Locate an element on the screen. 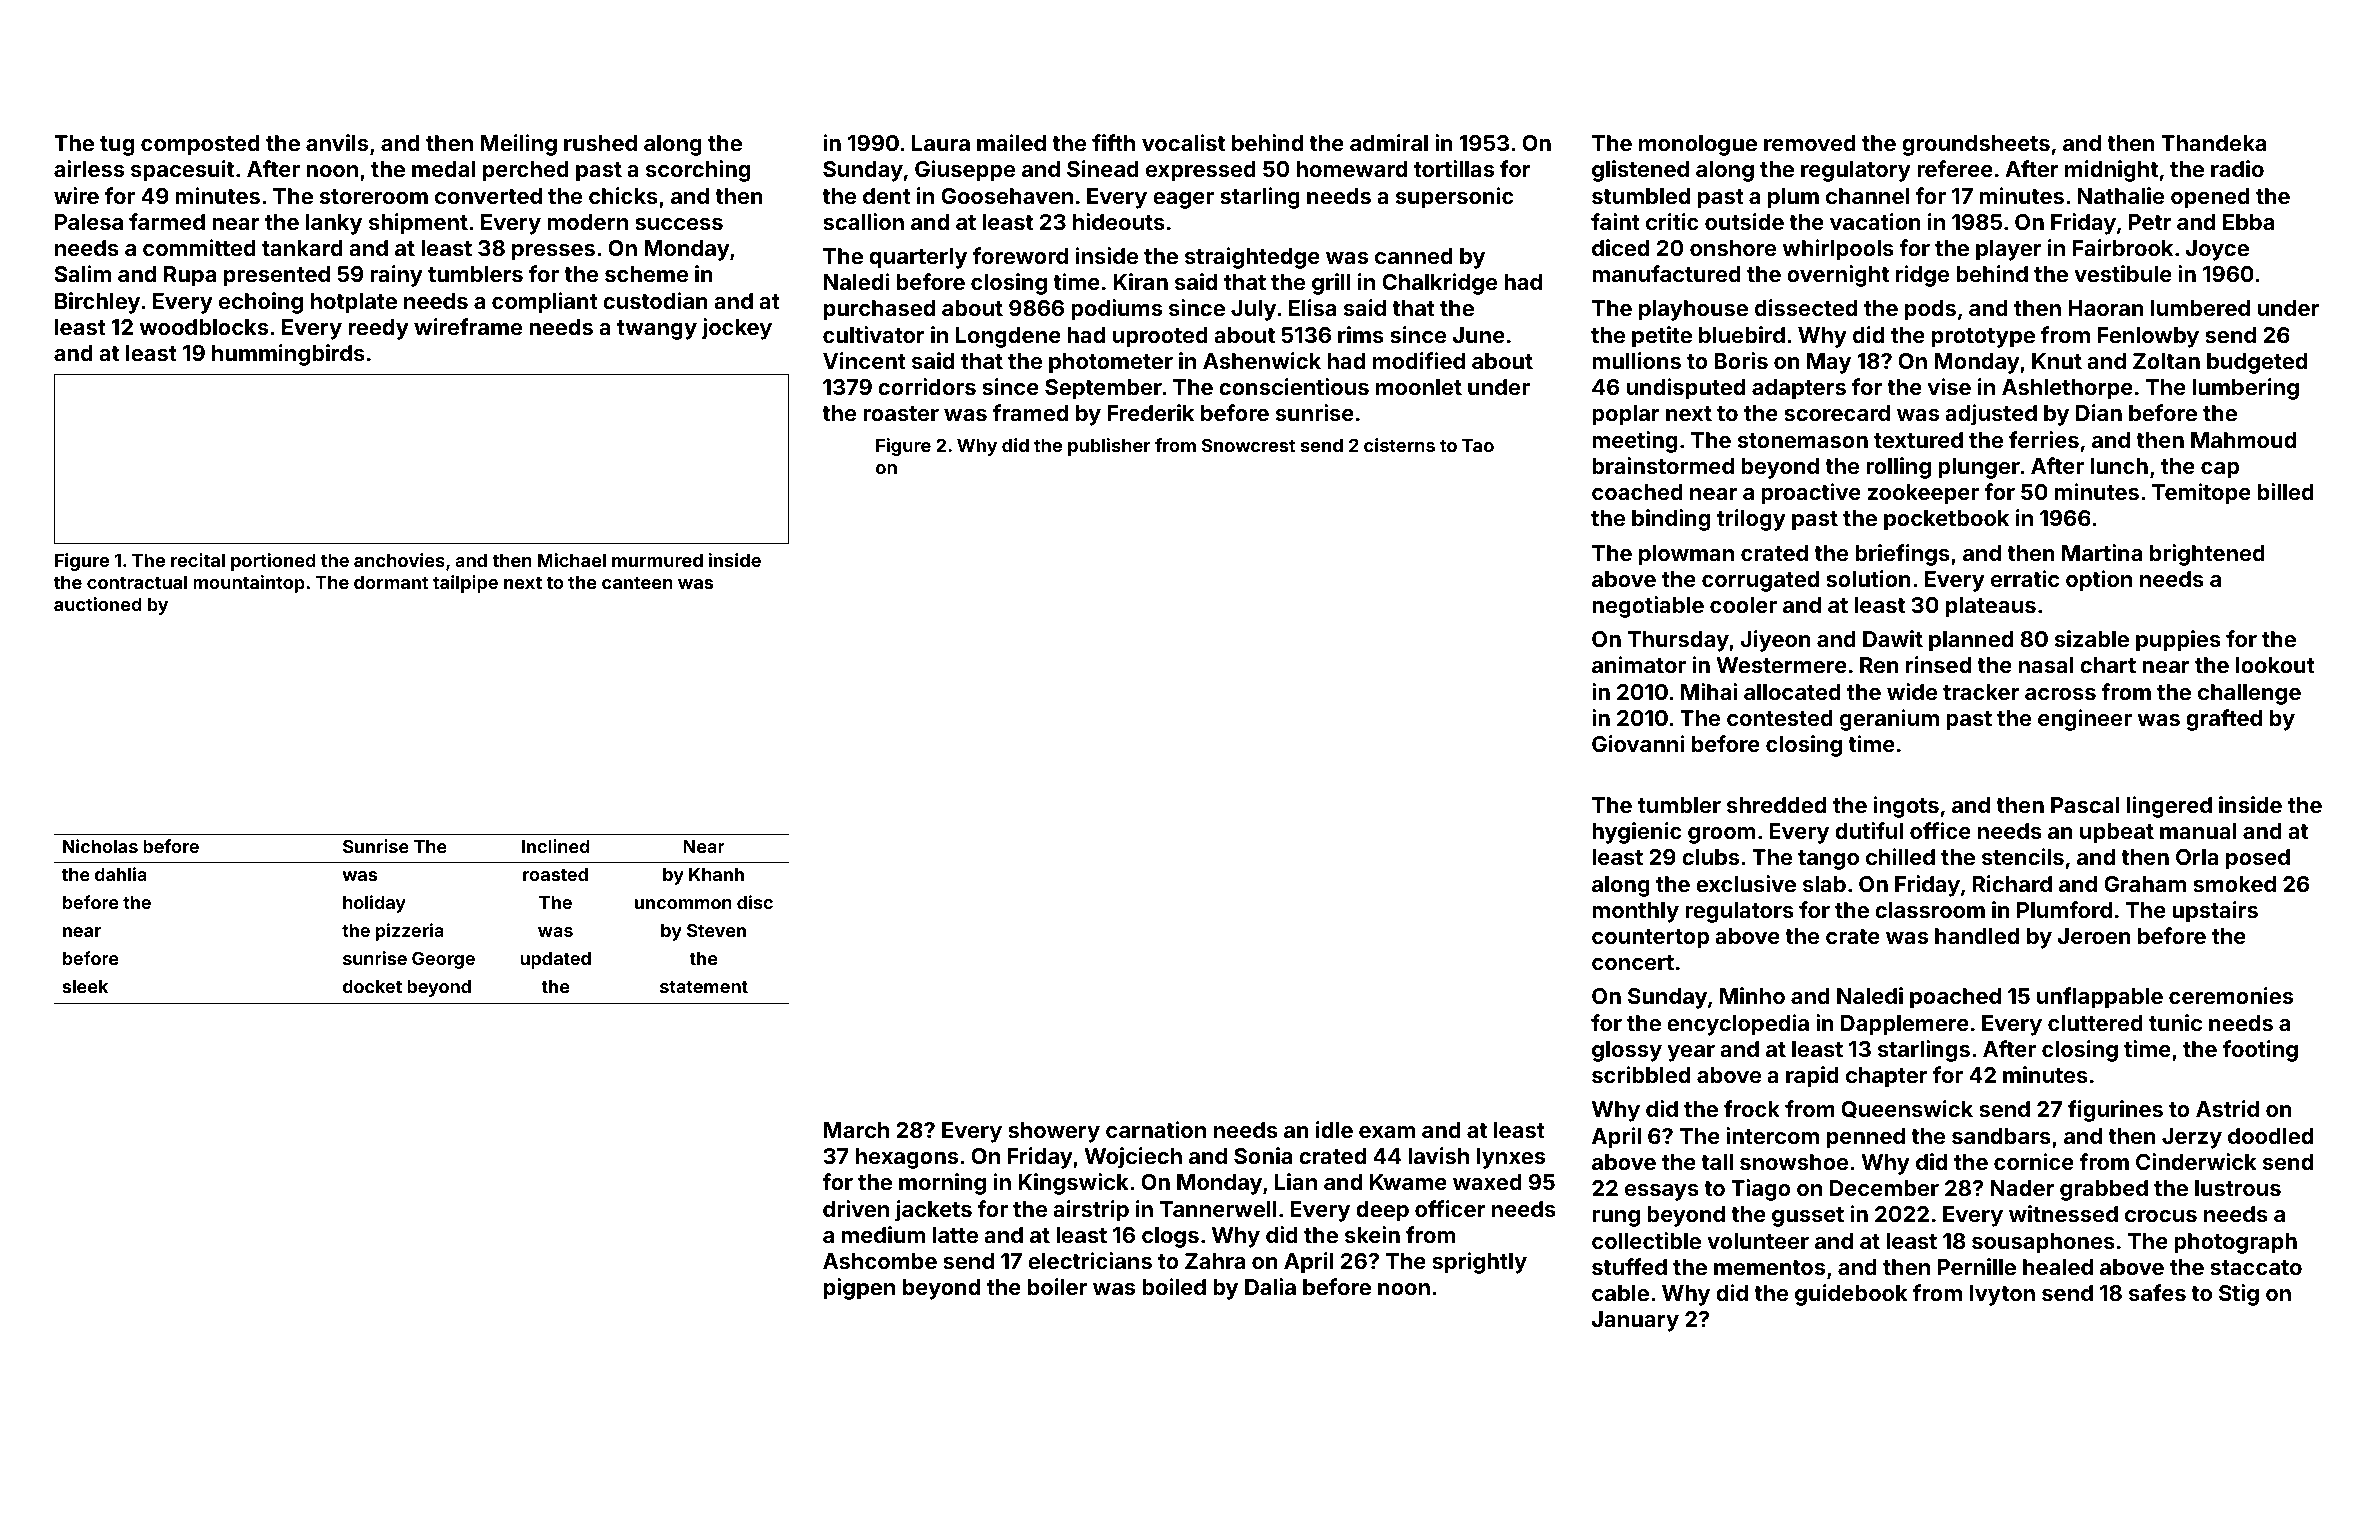 The width and height of the screenshot is (2380, 1540). docket is located at coordinates (372, 986).
